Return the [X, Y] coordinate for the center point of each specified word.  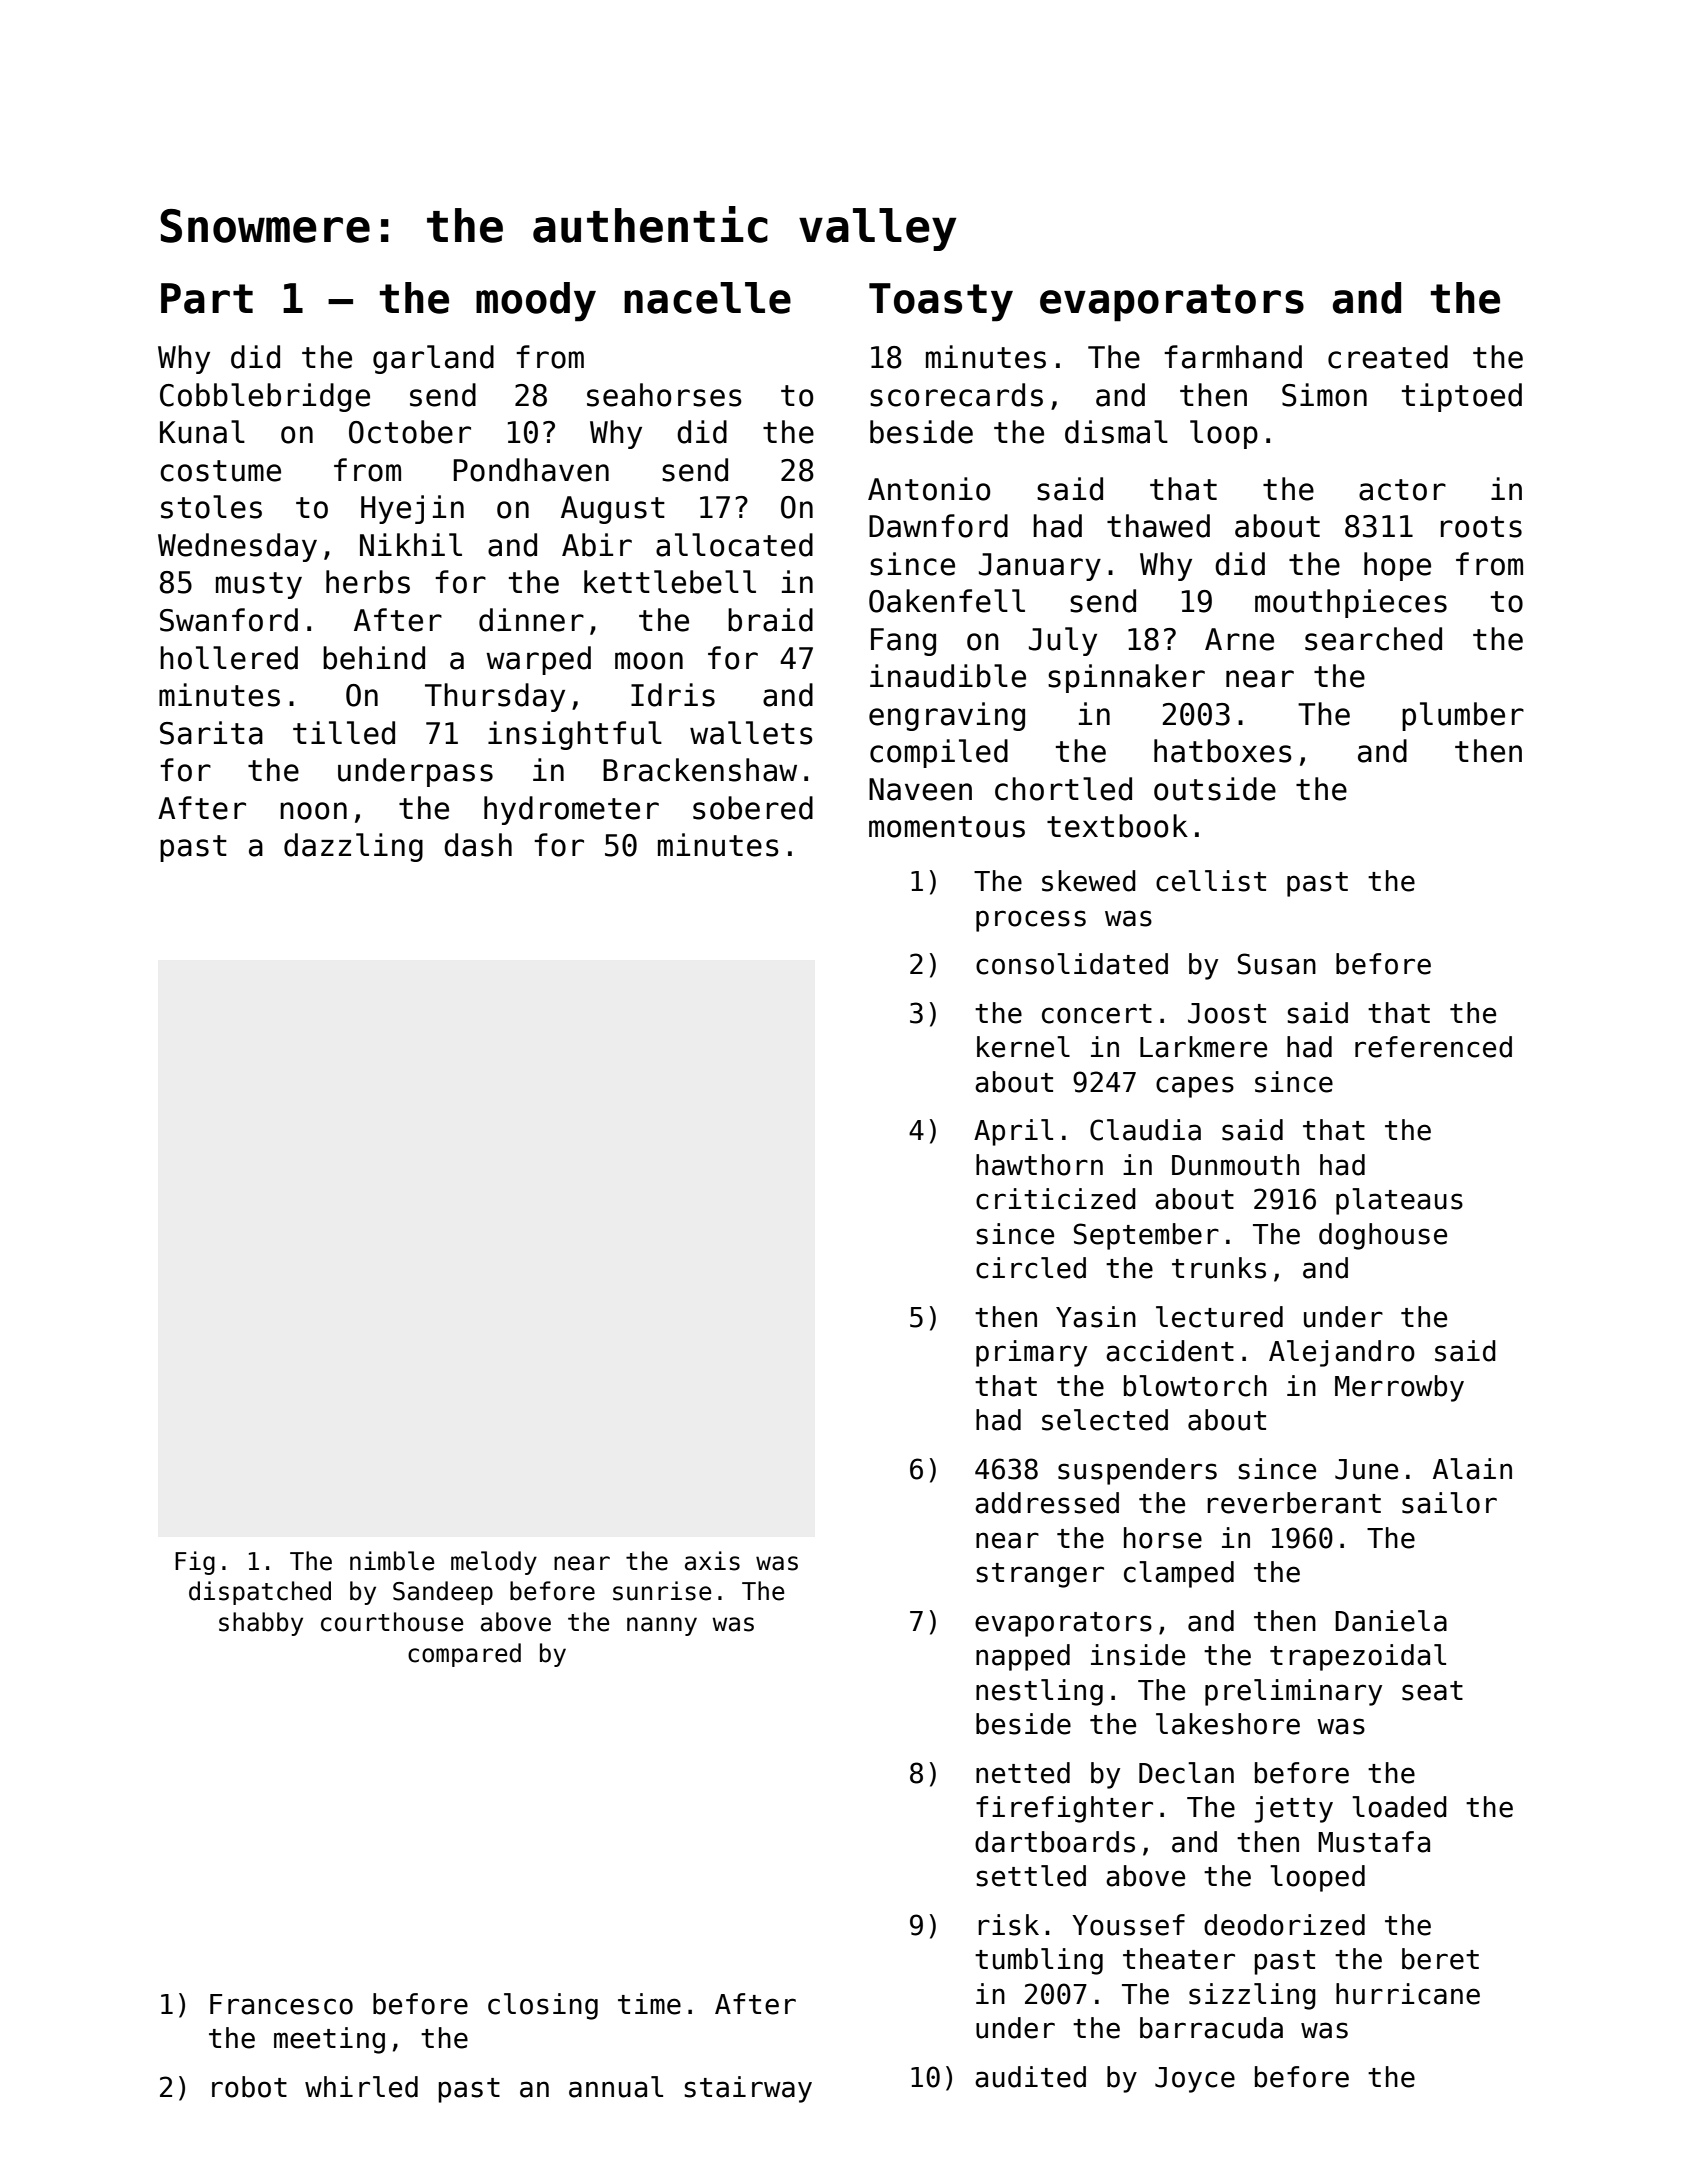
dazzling [353, 847]
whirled [361, 2087]
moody [536, 302]
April [1013, 1132]
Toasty [941, 302]
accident [1170, 1351]
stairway [748, 2089]
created [1388, 357]
